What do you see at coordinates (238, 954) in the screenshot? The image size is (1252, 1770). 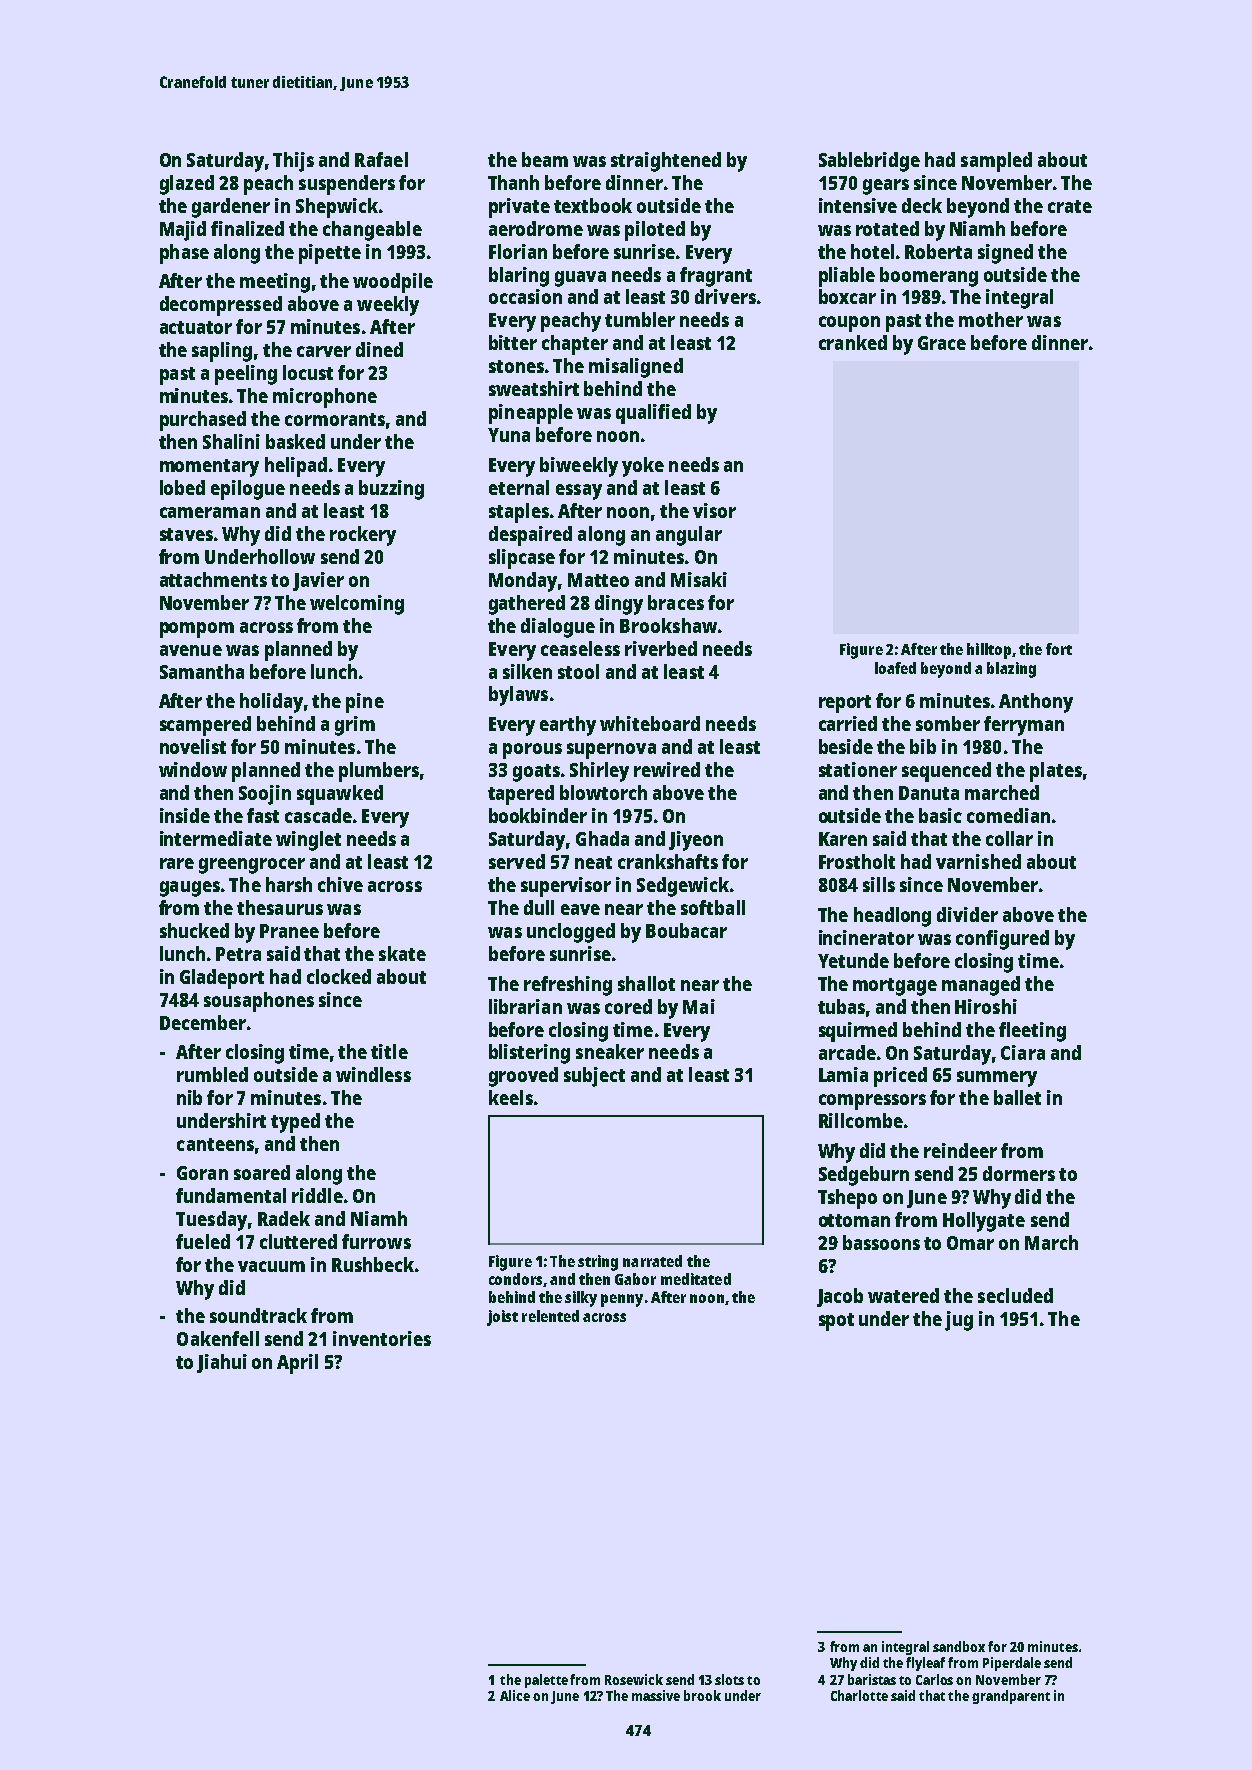 I see `Petra` at bounding box center [238, 954].
